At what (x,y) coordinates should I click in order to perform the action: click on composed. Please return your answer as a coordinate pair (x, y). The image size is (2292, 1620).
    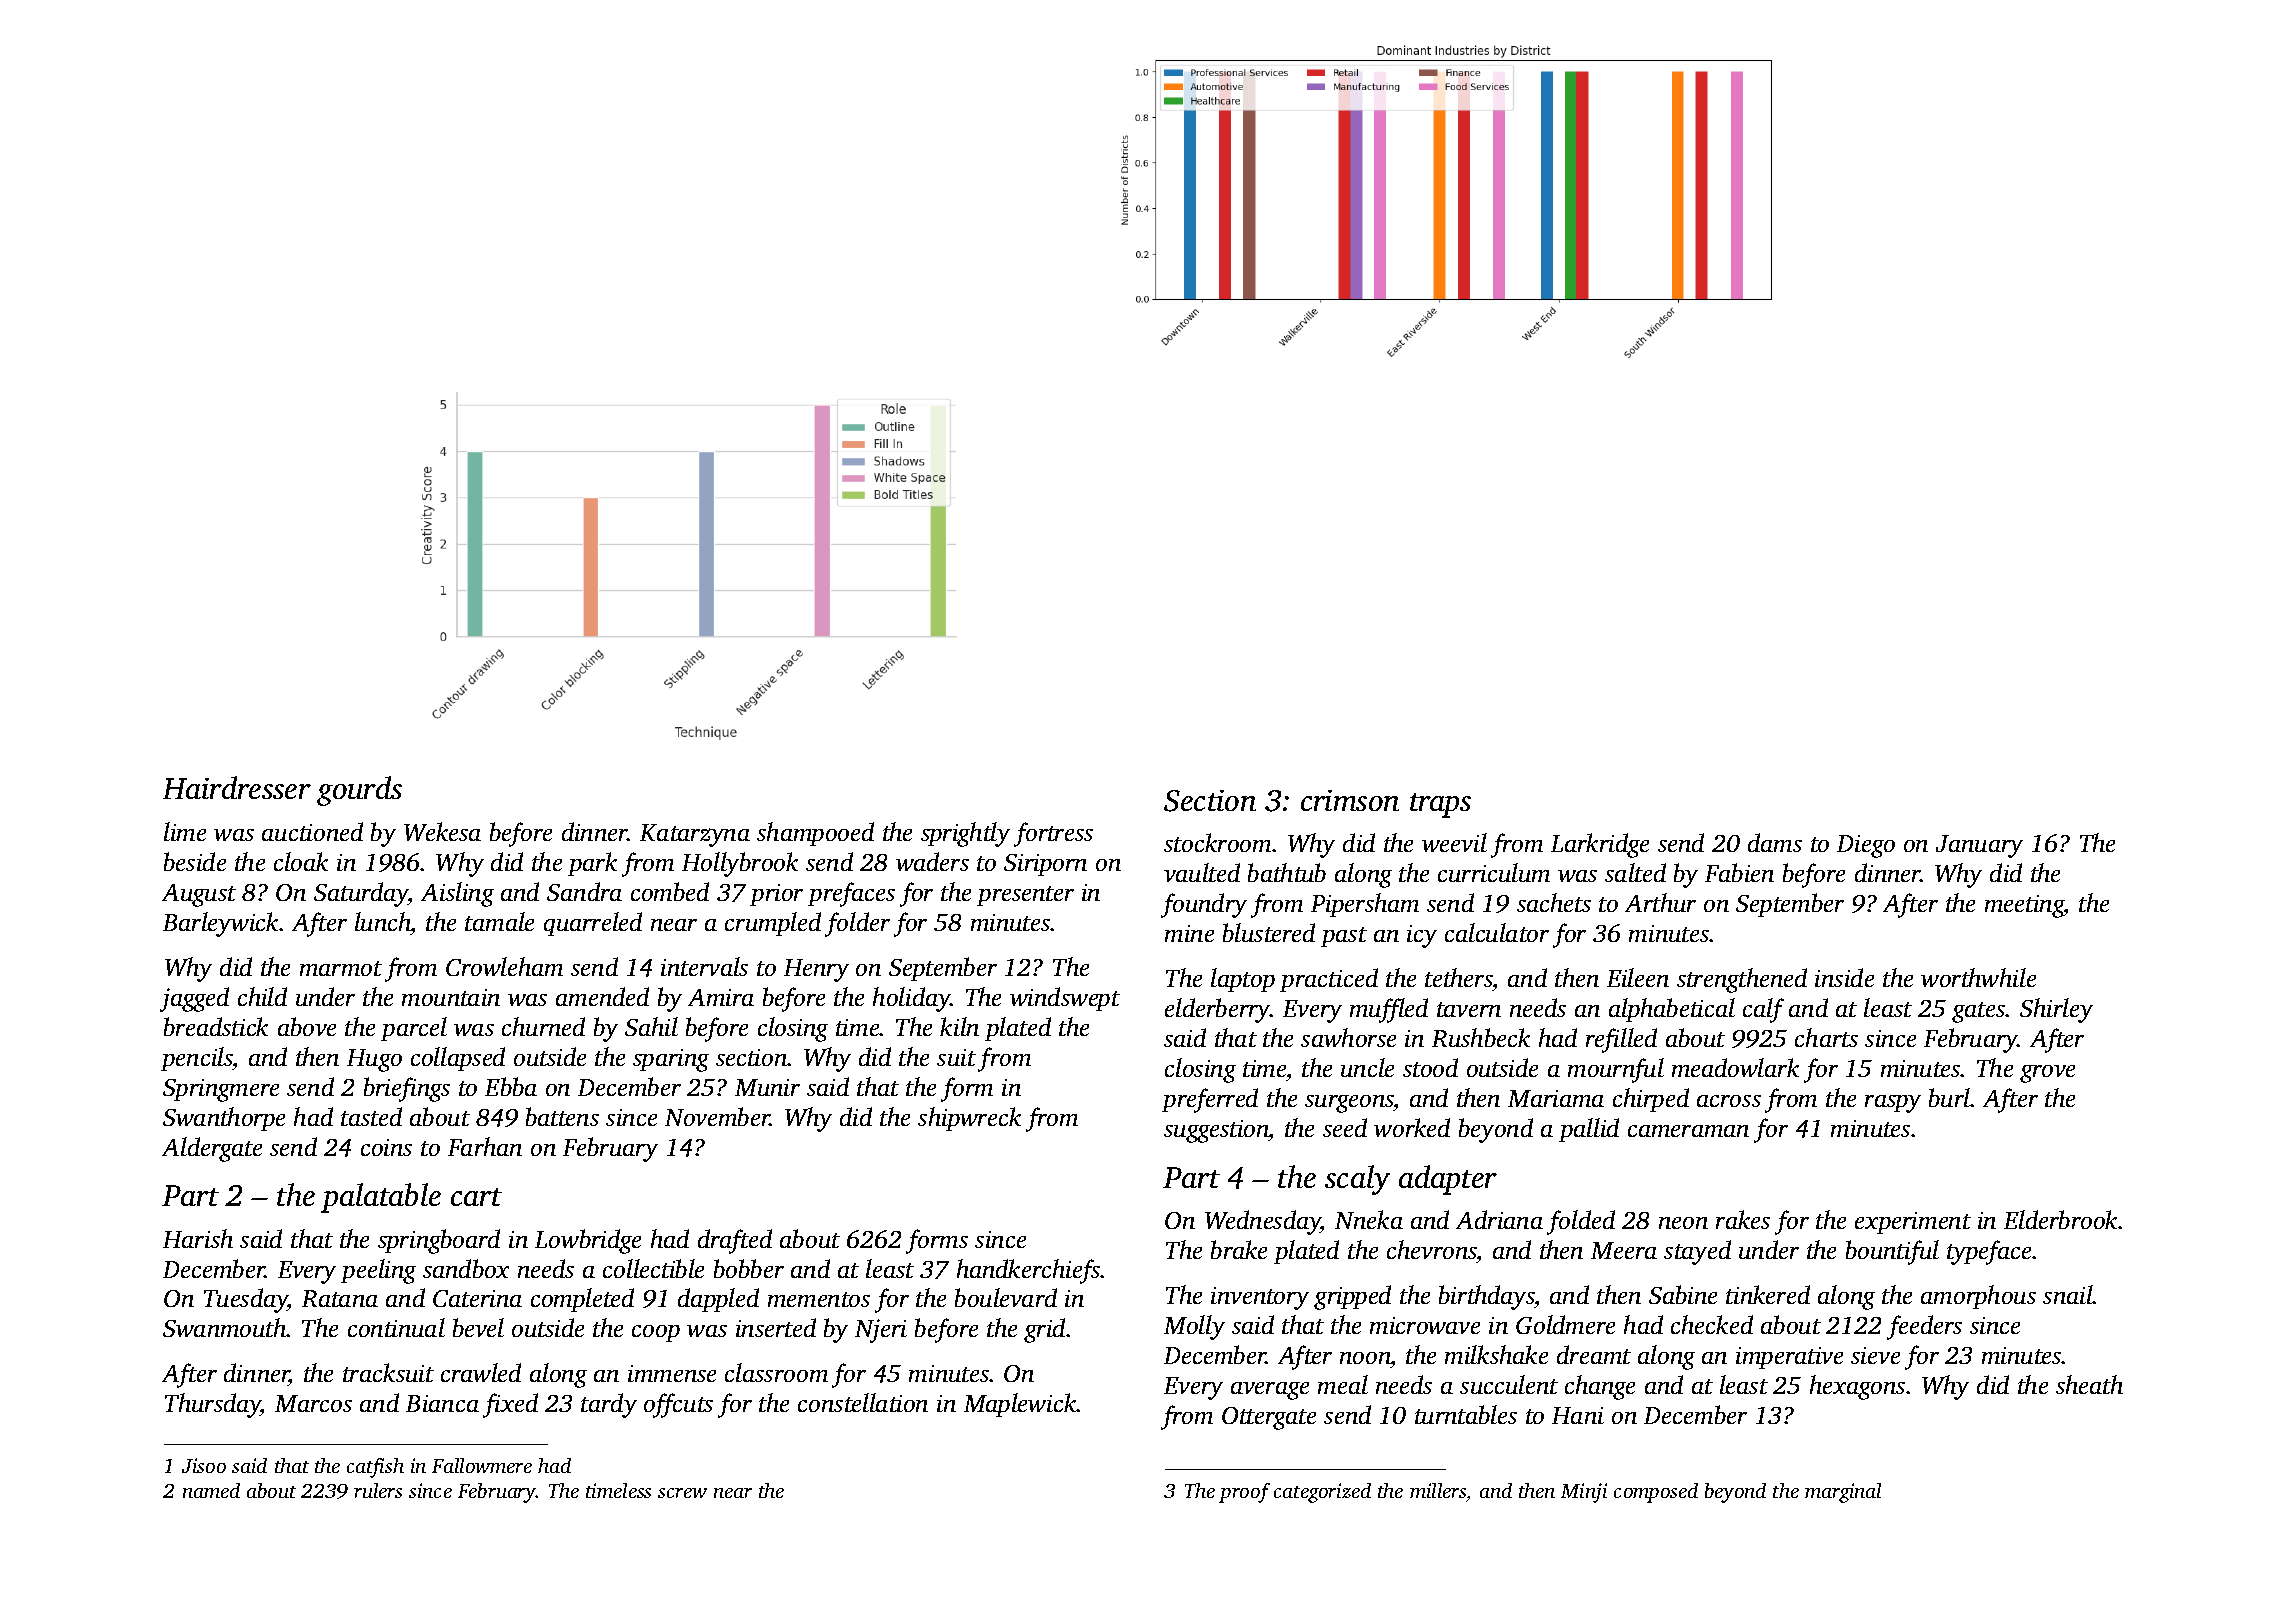
    Looking at the image, I should click on (1656, 1493).
